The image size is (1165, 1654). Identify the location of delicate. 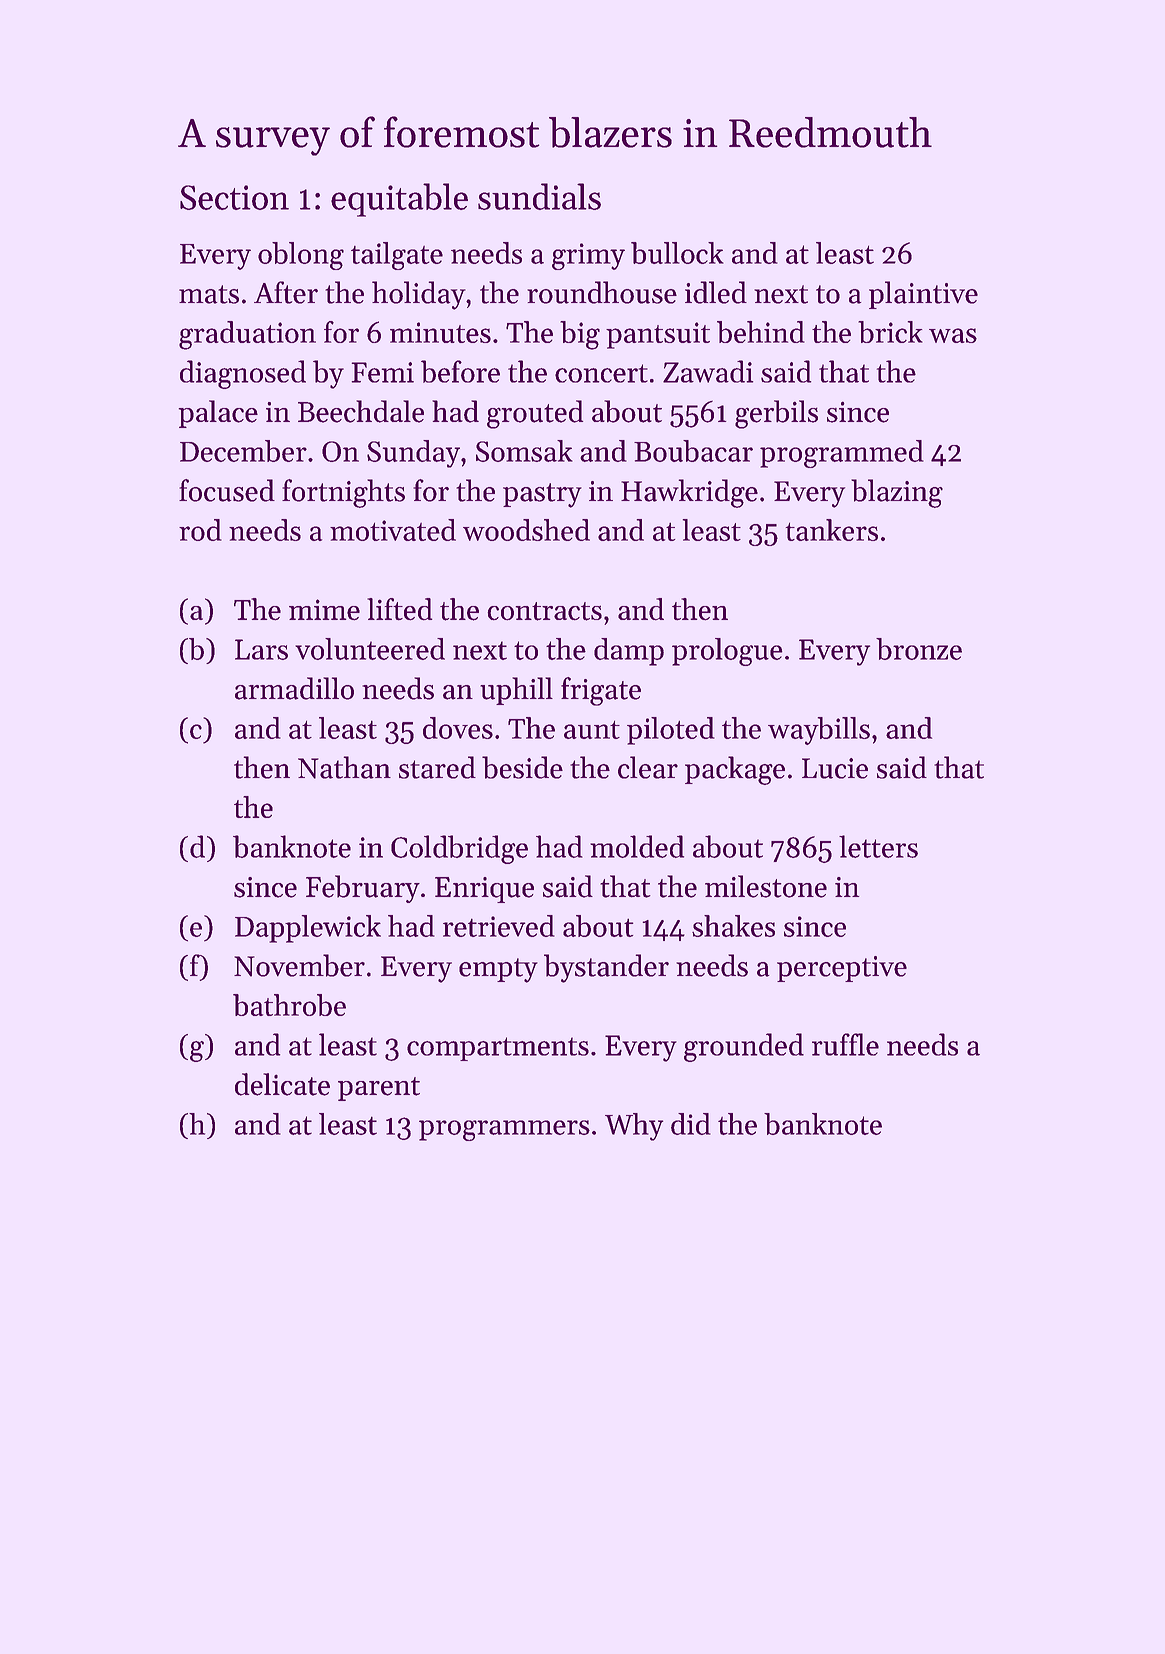
(282, 1084).
